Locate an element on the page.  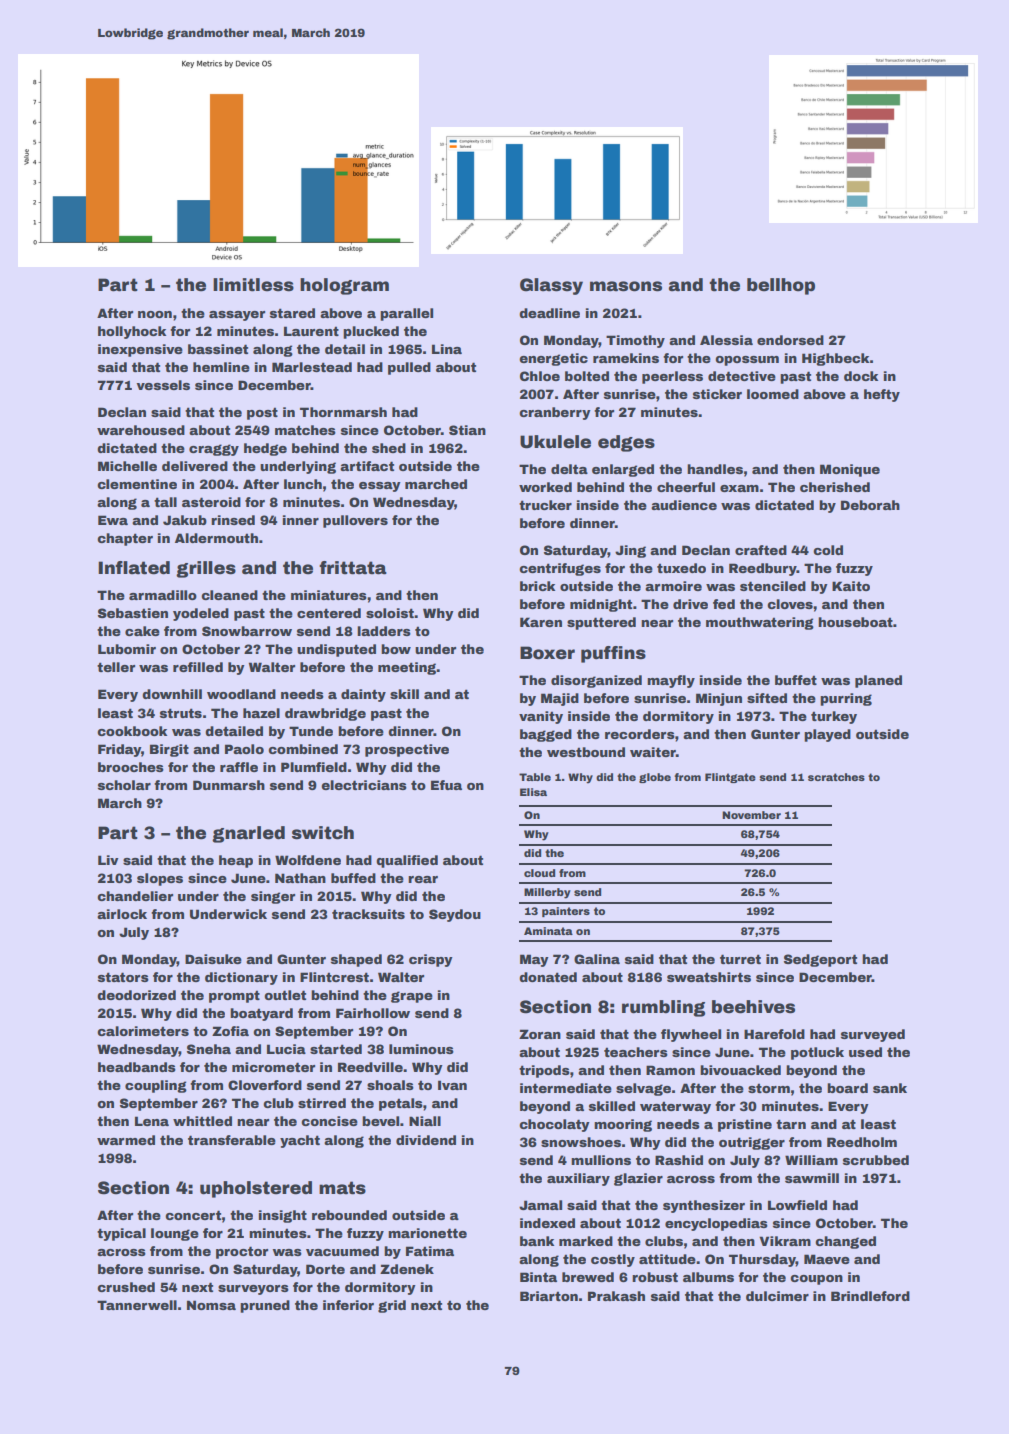
scratches is located at coordinates (836, 777).
